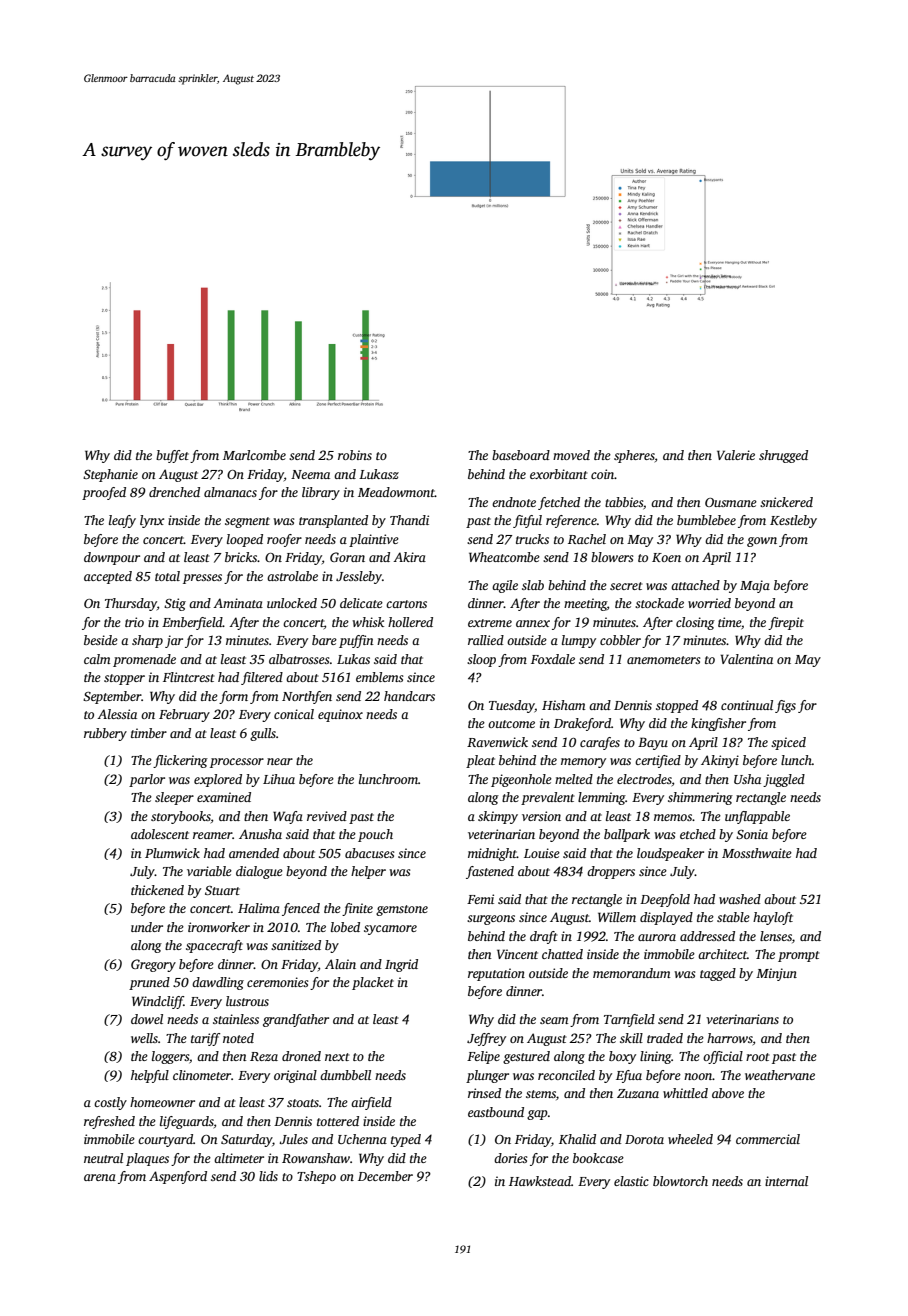 This image has width=908, height=1316. What do you see at coordinates (723, 1057) in the image?
I see `official` at bounding box center [723, 1057].
